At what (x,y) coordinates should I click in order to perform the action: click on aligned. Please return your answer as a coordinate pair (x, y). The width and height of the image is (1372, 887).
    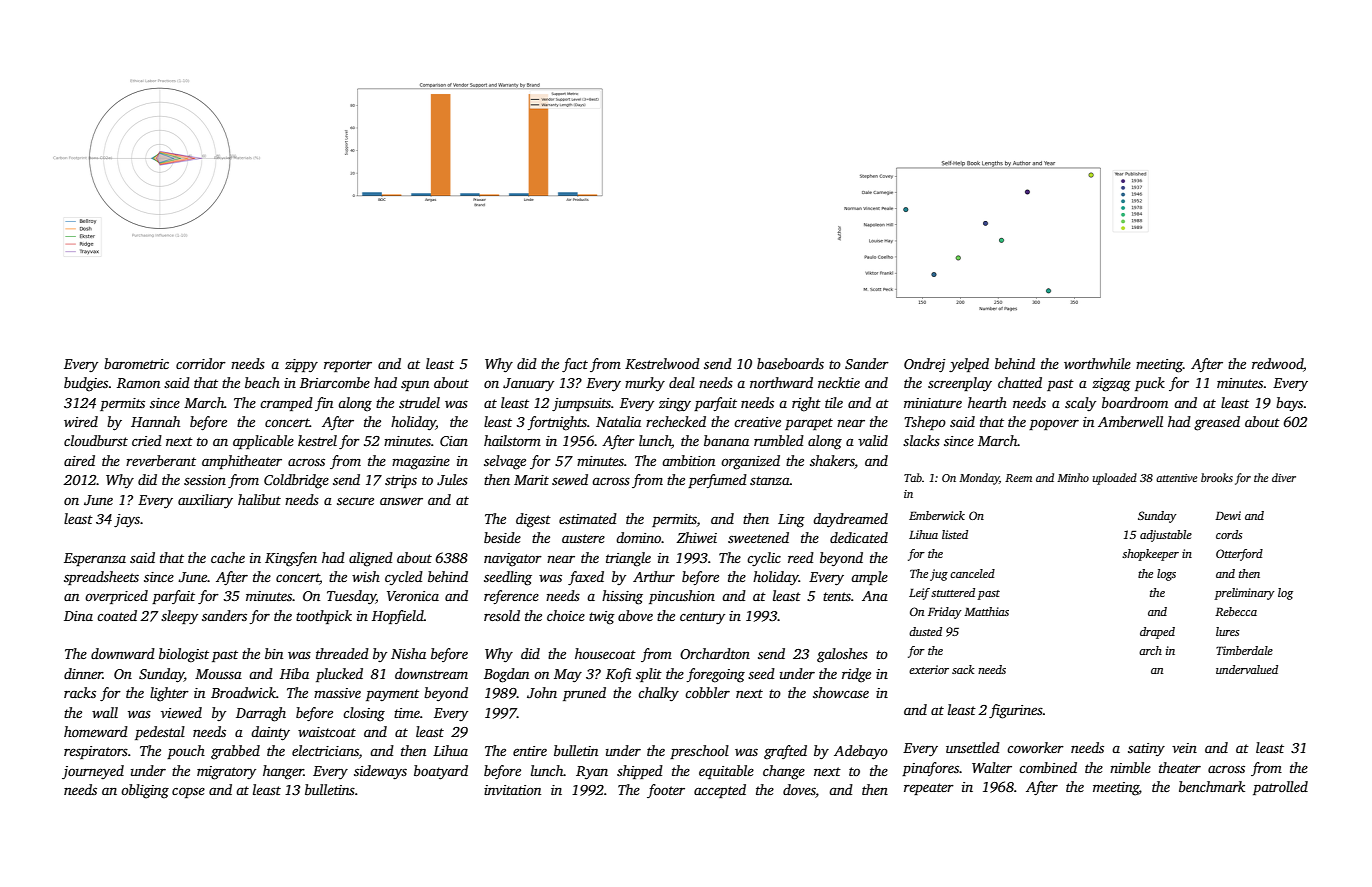
    Looking at the image, I should click on (371, 559).
